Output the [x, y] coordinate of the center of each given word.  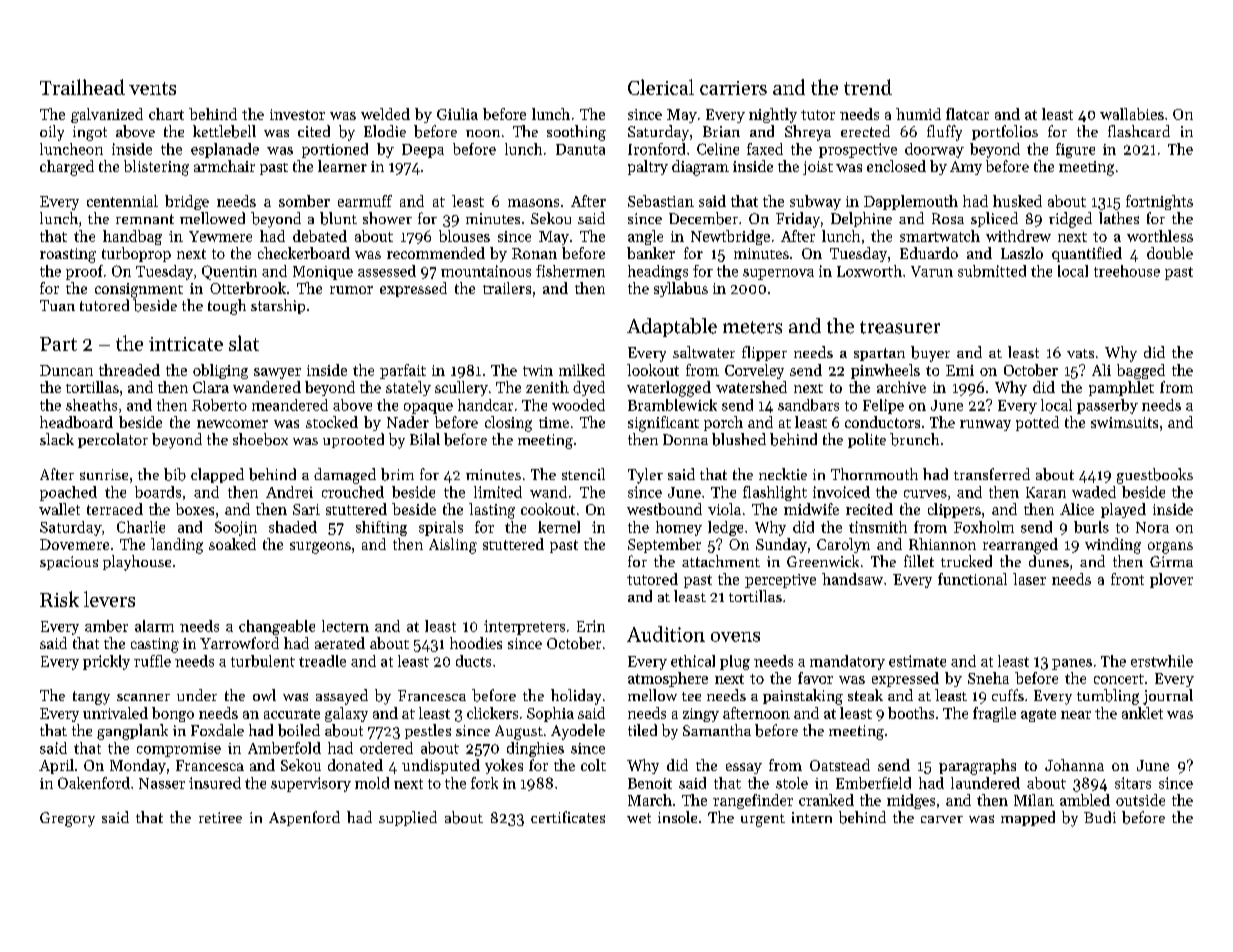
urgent [763, 820]
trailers [507, 288]
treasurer [900, 327]
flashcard [1139, 131]
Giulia [457, 114]
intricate [186, 344]
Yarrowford [239, 643]
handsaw [852, 579]
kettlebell [224, 131]
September [664, 545]
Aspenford [304, 818]
